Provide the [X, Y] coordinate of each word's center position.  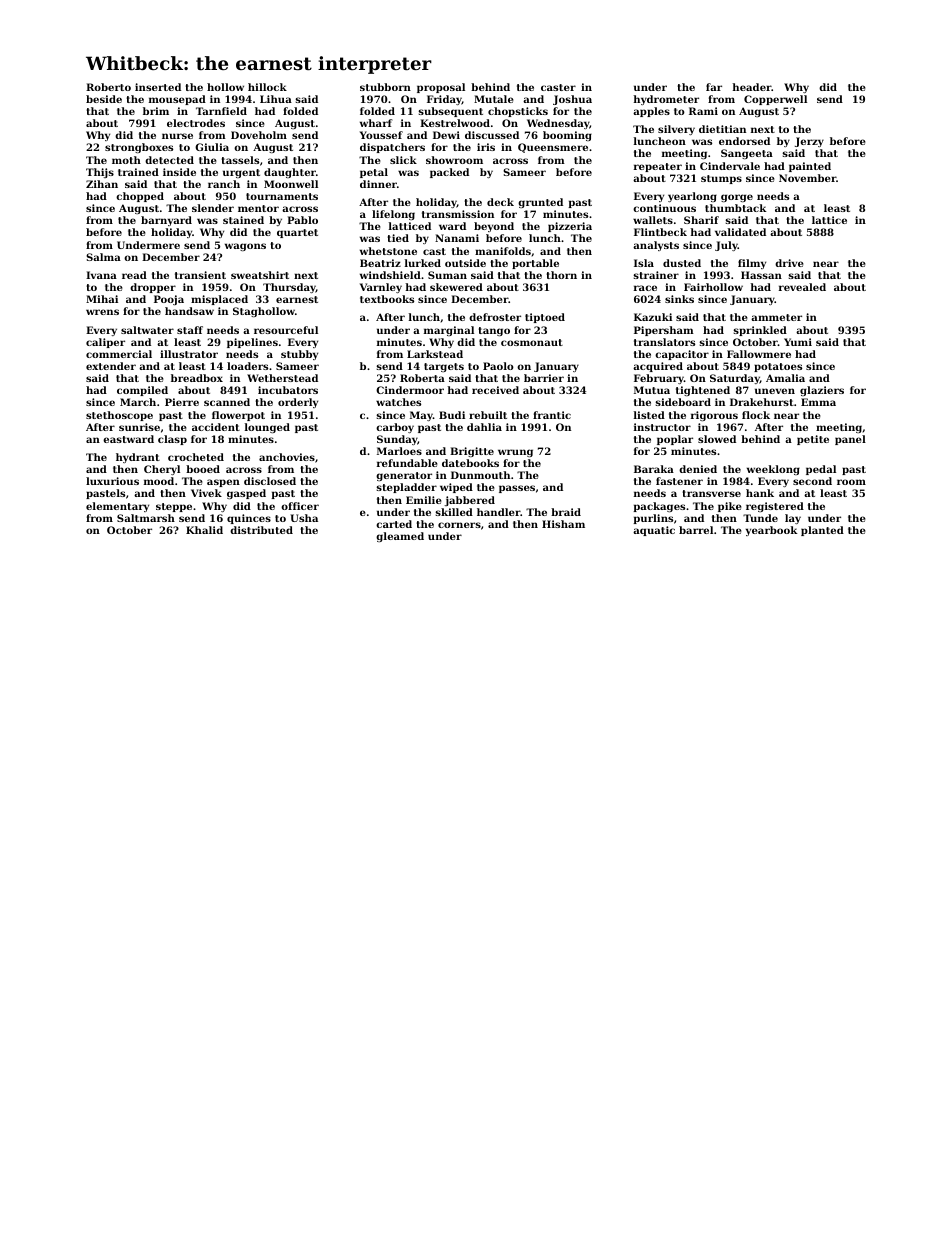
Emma [818, 402]
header [752, 87]
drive [789, 263]
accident [216, 427]
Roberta [422, 378]
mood [159, 481]
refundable [407, 463]
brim [156, 111]
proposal [441, 88]
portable [535, 264]
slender [213, 208]
